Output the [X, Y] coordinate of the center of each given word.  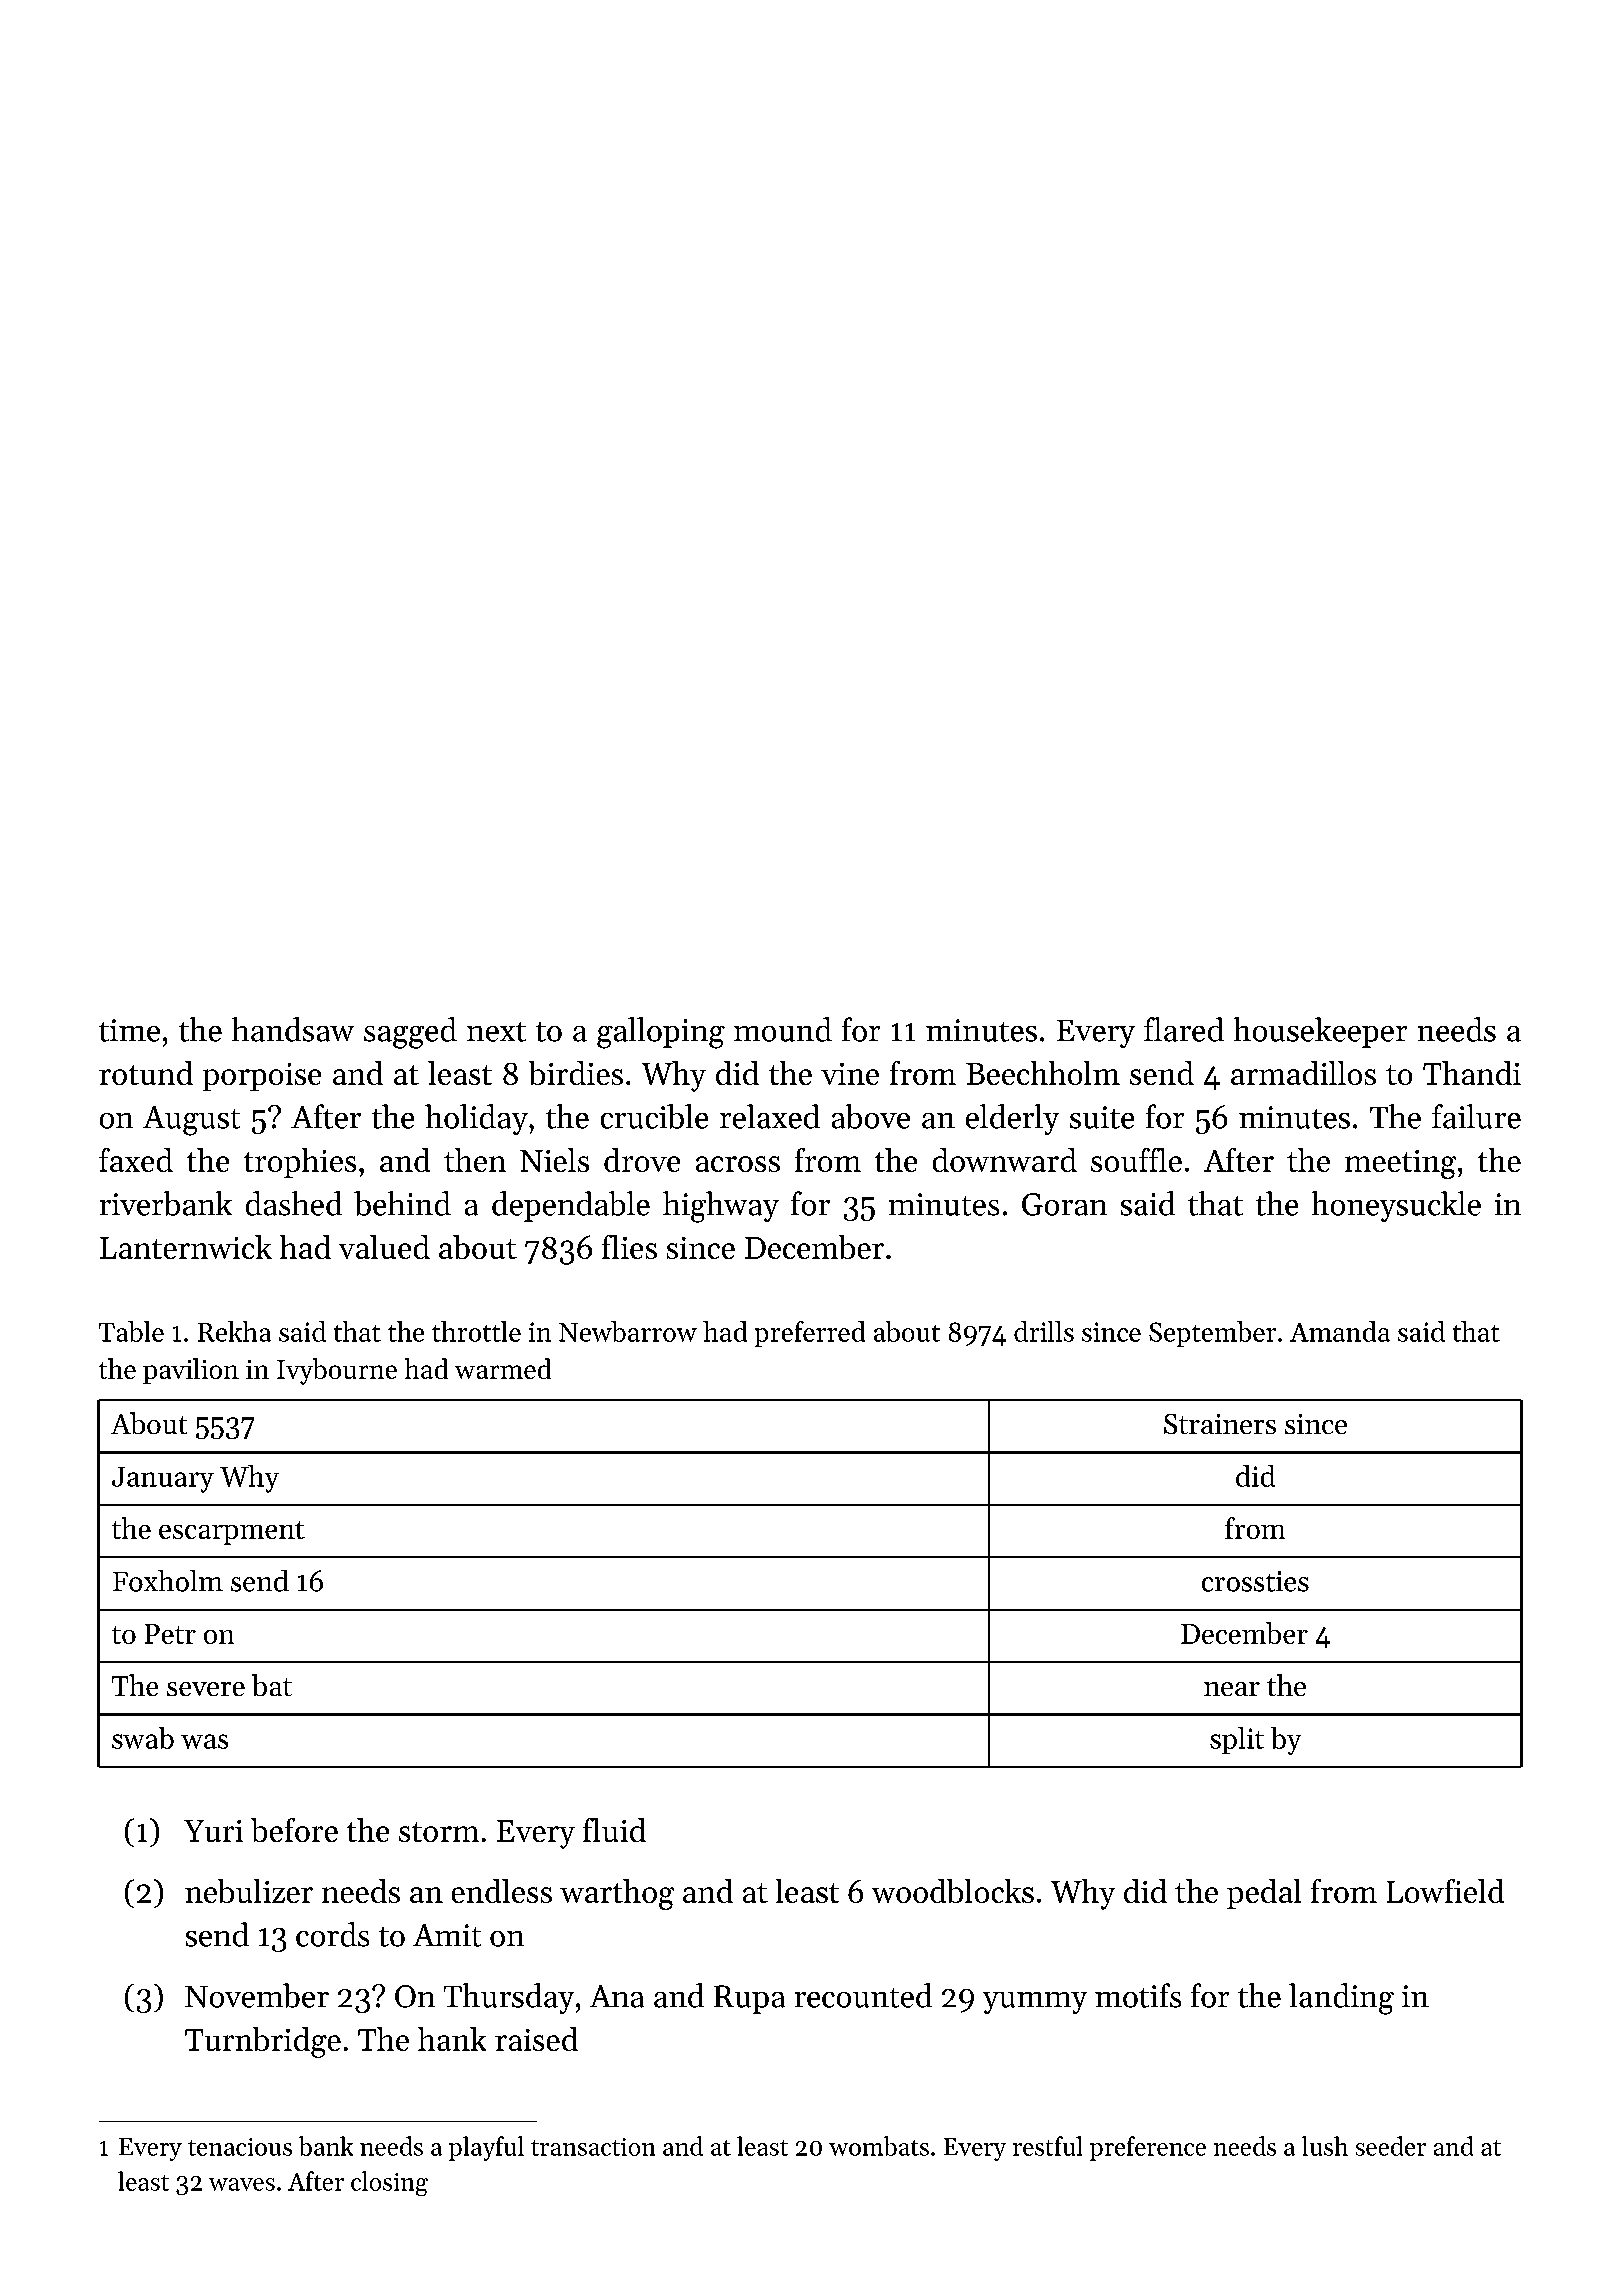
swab [143, 1738]
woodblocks [953, 1891]
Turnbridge [263, 2042]
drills [1044, 1331]
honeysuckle [1396, 1206]
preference [1148, 2148]
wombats [879, 2146]
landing [1341, 1999]
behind [402, 1203]
